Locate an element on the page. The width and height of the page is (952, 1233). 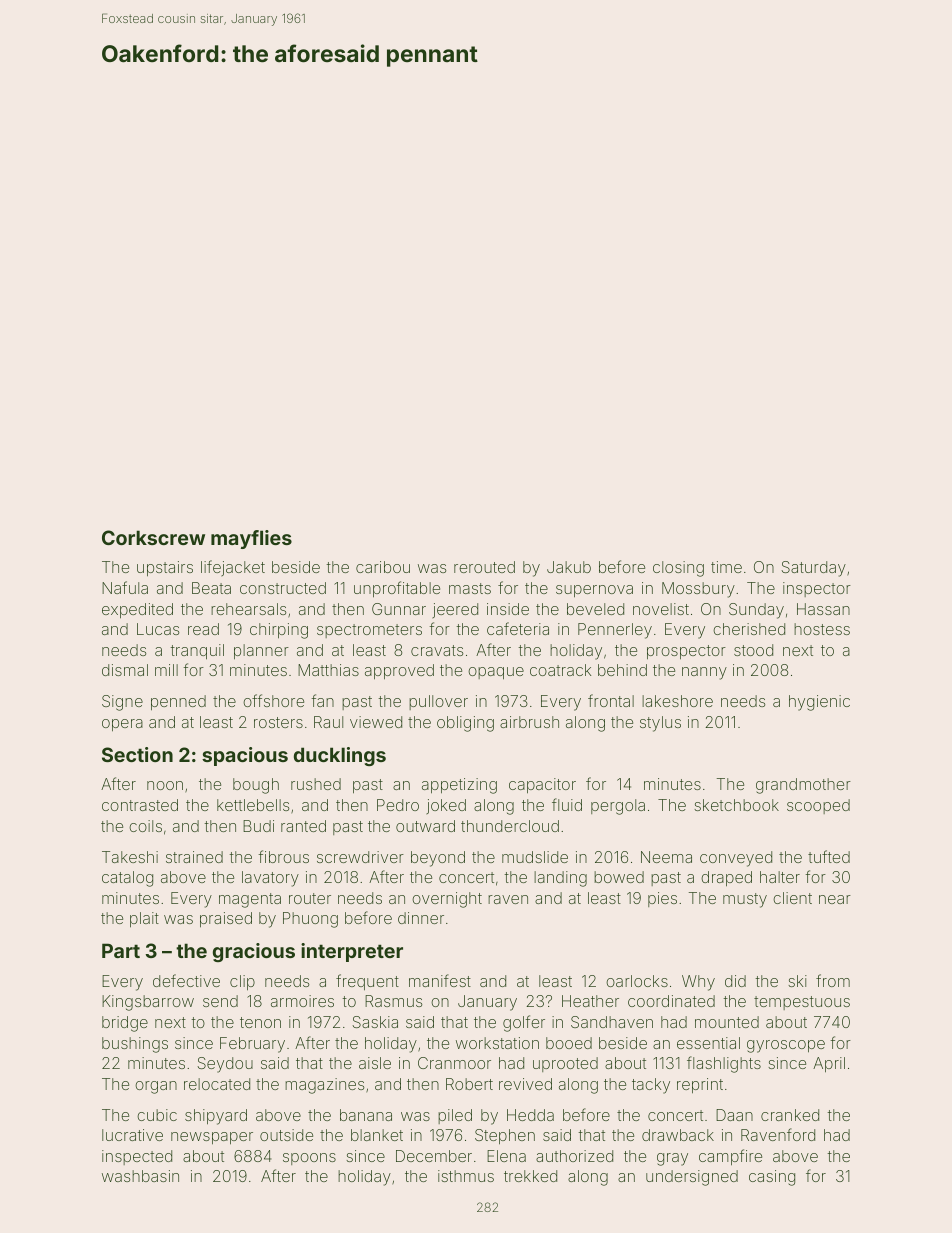
lakeshore is located at coordinates (677, 701).
